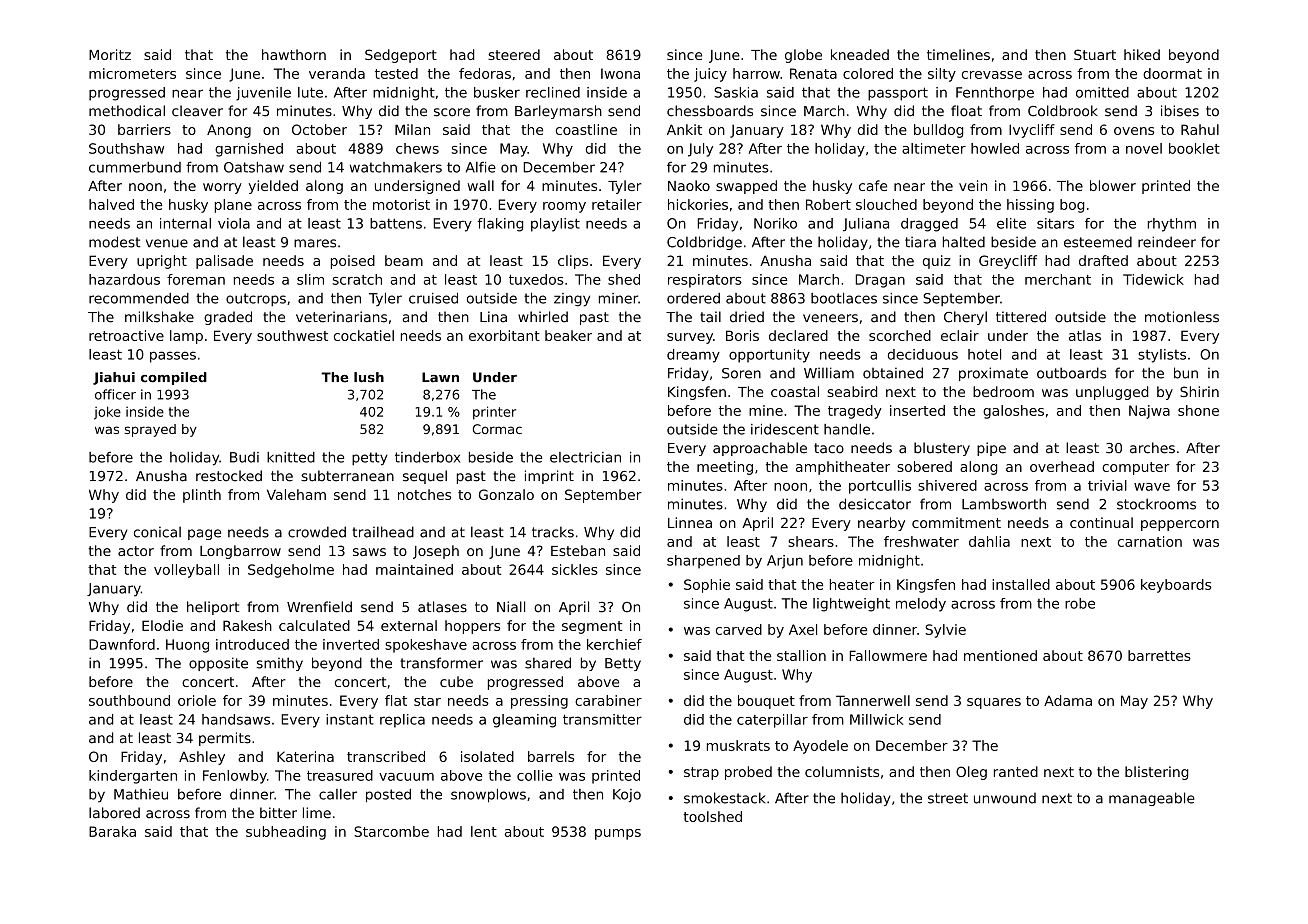  What do you see at coordinates (829, 448) in the screenshot?
I see `taco` at bounding box center [829, 448].
